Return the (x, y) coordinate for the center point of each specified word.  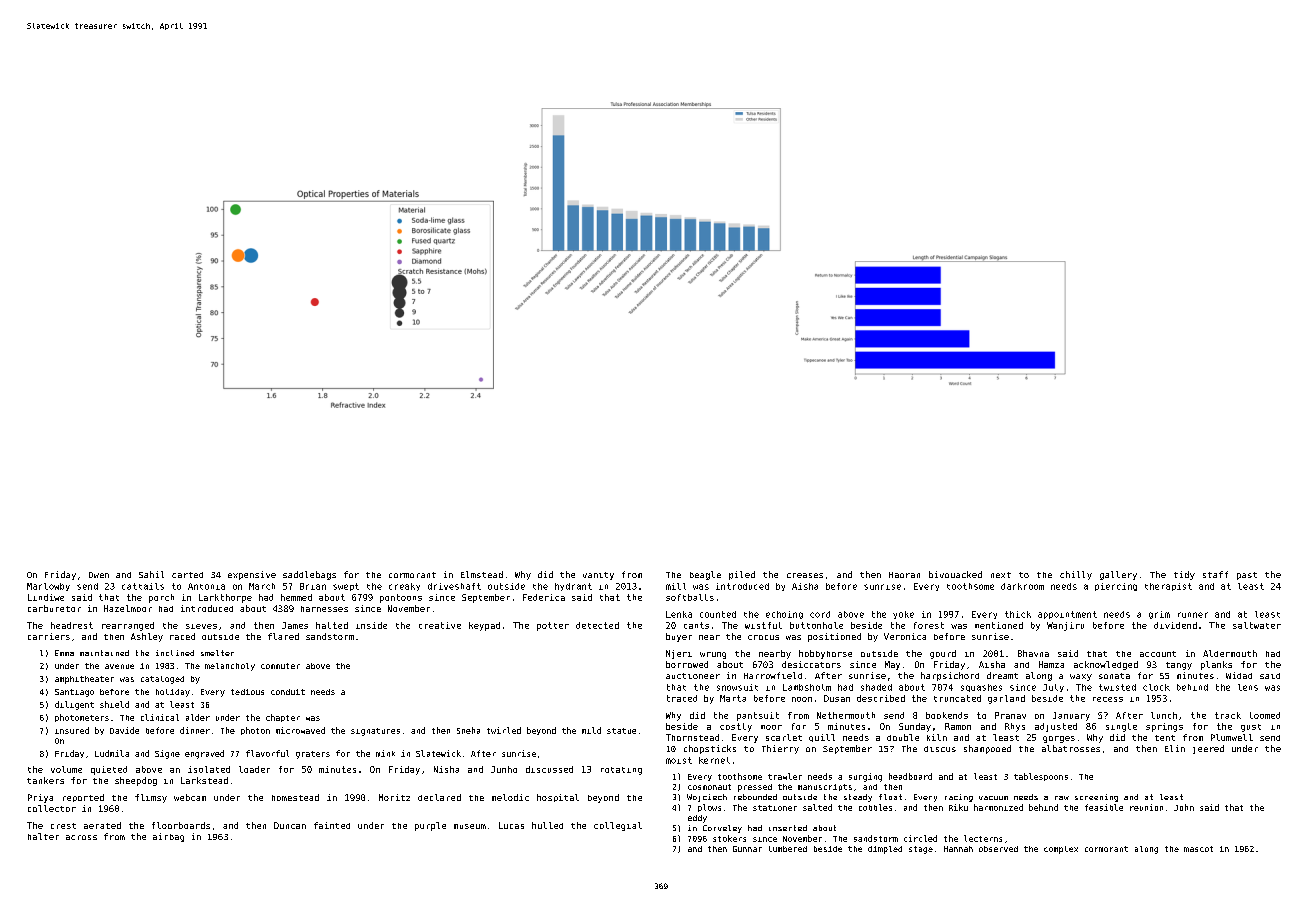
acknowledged (1106, 665)
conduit (288, 692)
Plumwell (1232, 737)
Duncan (290, 825)
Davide (124, 730)
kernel (714, 760)
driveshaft (454, 586)
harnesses (324, 609)
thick (1018, 614)
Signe (167, 754)
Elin (1175, 748)
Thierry (780, 749)
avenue (119, 666)
